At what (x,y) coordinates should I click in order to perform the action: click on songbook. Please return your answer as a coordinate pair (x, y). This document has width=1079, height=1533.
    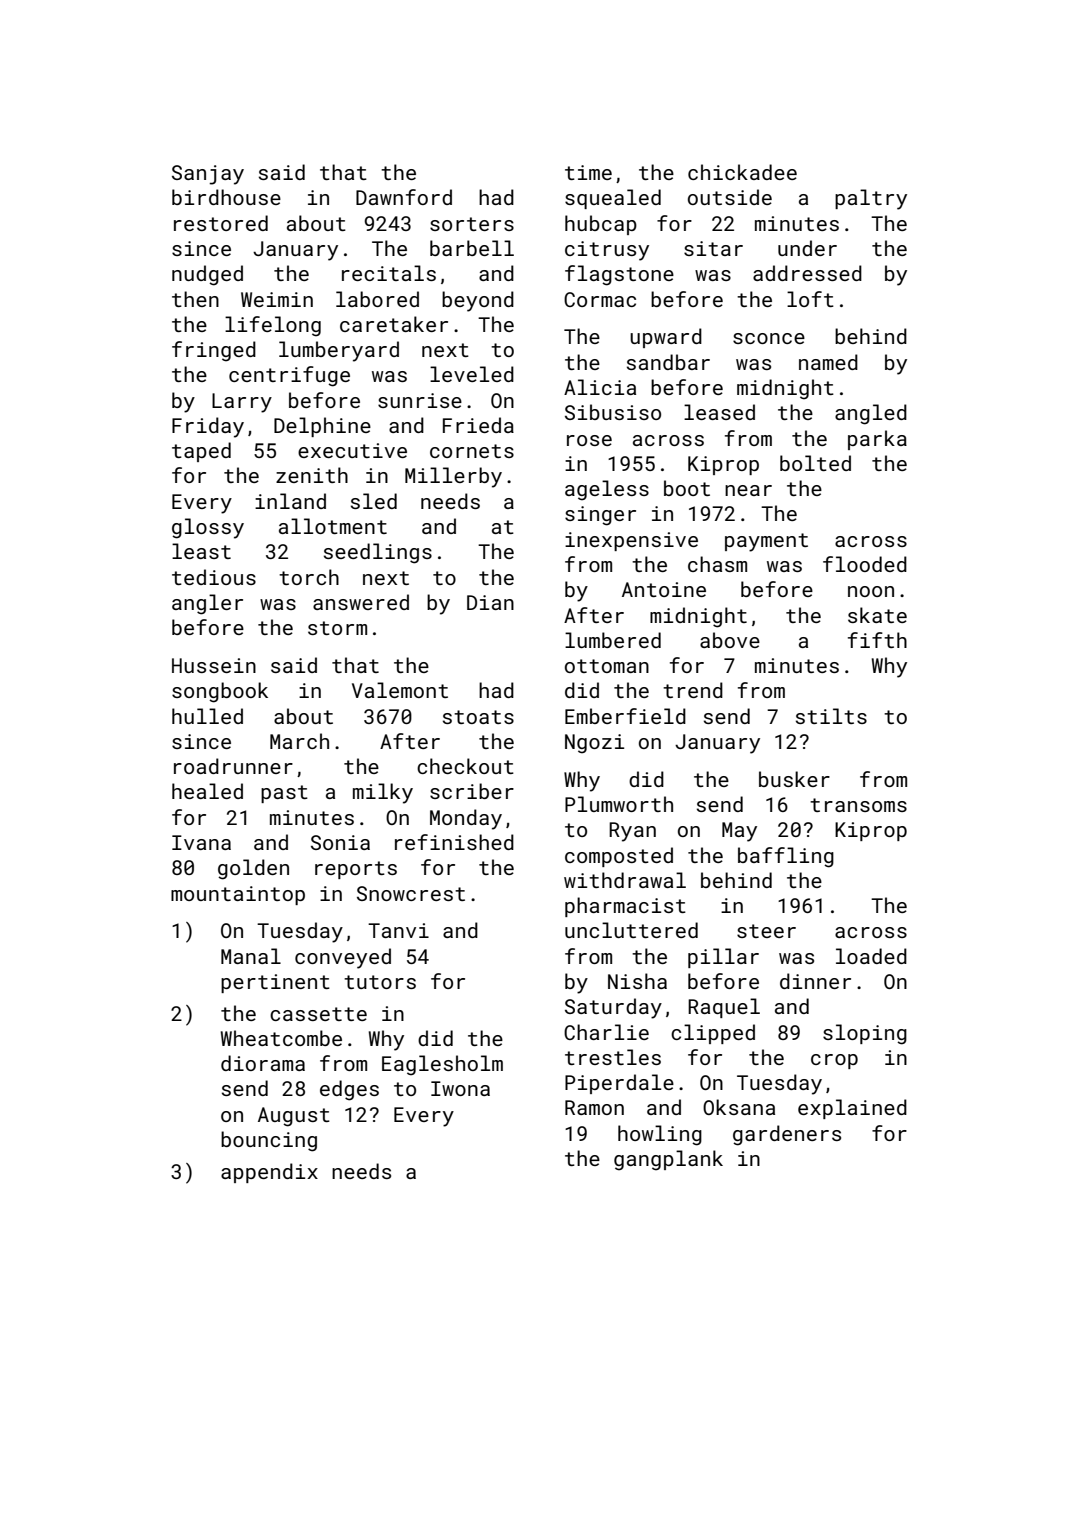
    Looking at the image, I should click on (220, 692).
